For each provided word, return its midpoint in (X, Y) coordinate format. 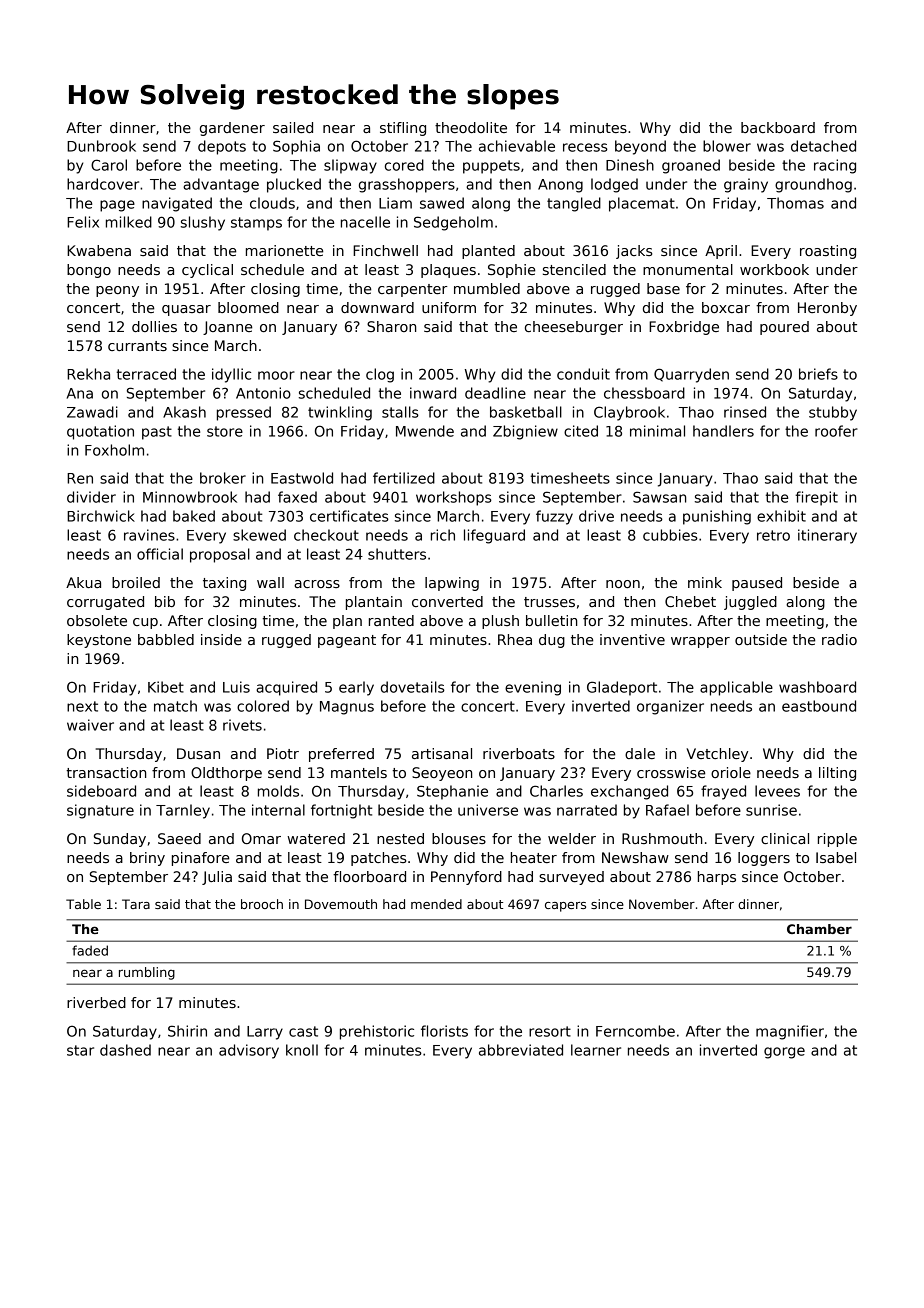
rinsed (745, 412)
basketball (526, 412)
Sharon (391, 326)
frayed (723, 792)
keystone (99, 641)
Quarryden (691, 375)
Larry (265, 1033)
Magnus (347, 708)
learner (596, 1050)
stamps (256, 224)
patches (378, 859)
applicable (736, 688)
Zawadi (92, 412)
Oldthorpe (226, 774)
